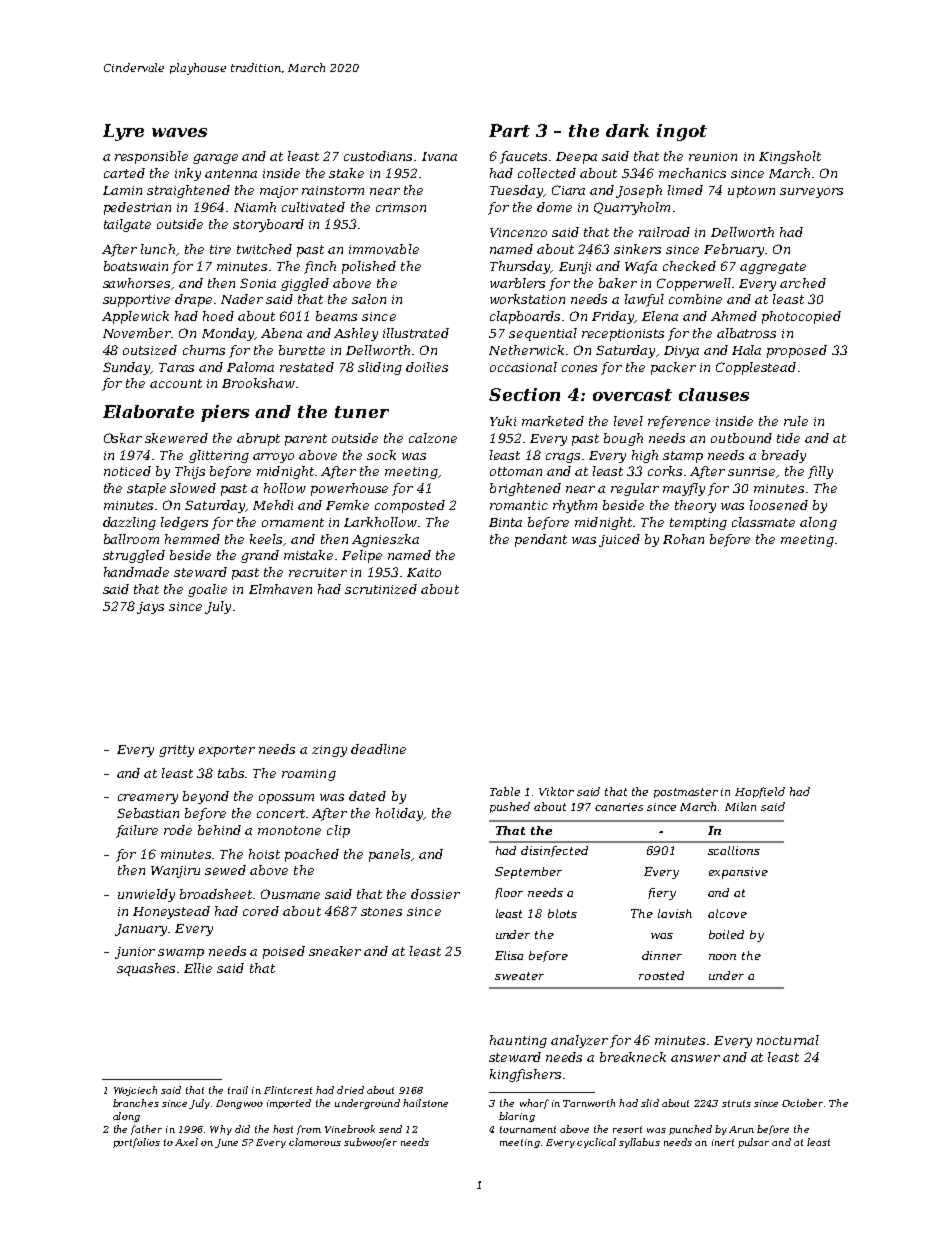  I want to click on deadline, so click(378, 749).
